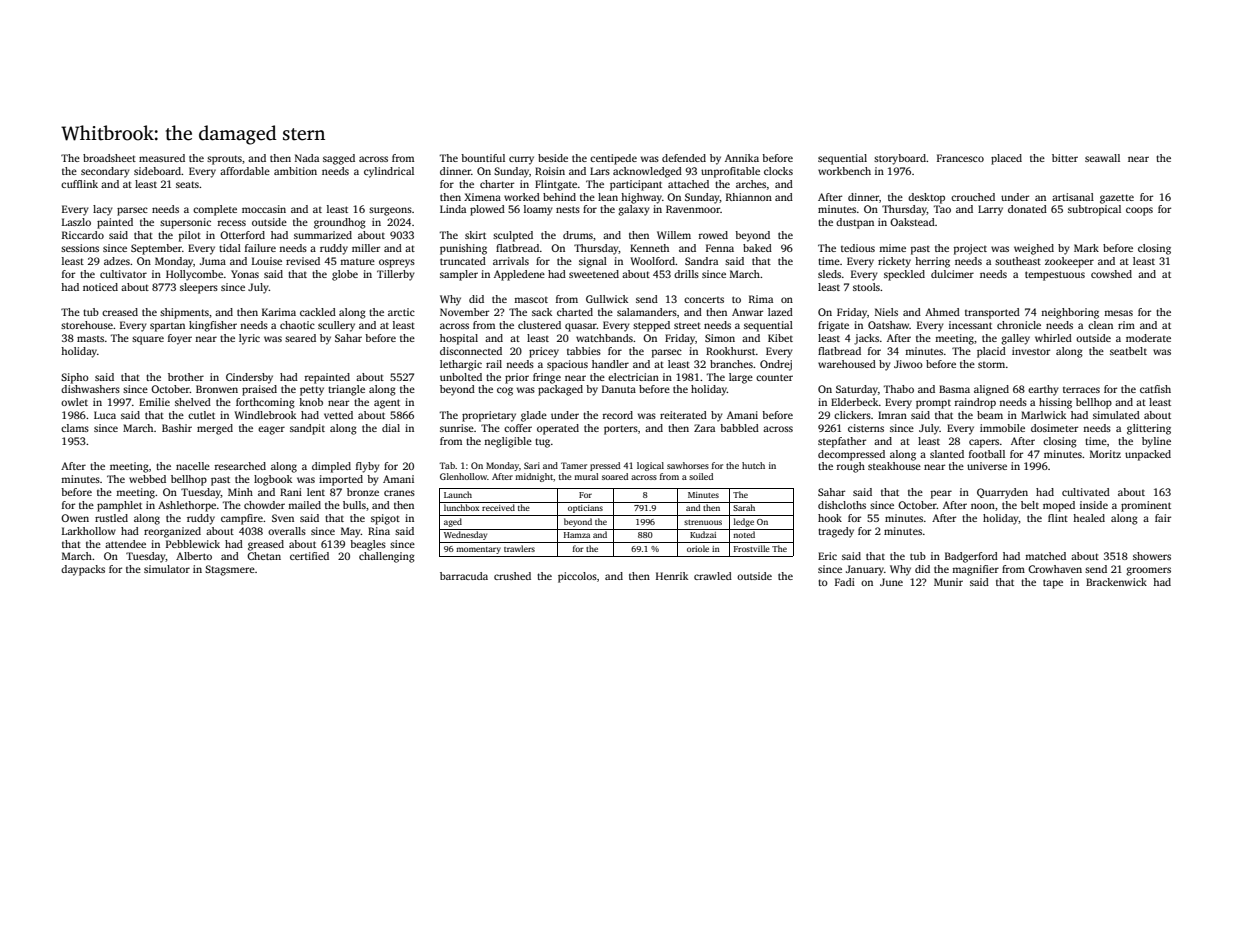  Describe the element at coordinates (193, 402) in the screenshot. I see `shelved` at that location.
